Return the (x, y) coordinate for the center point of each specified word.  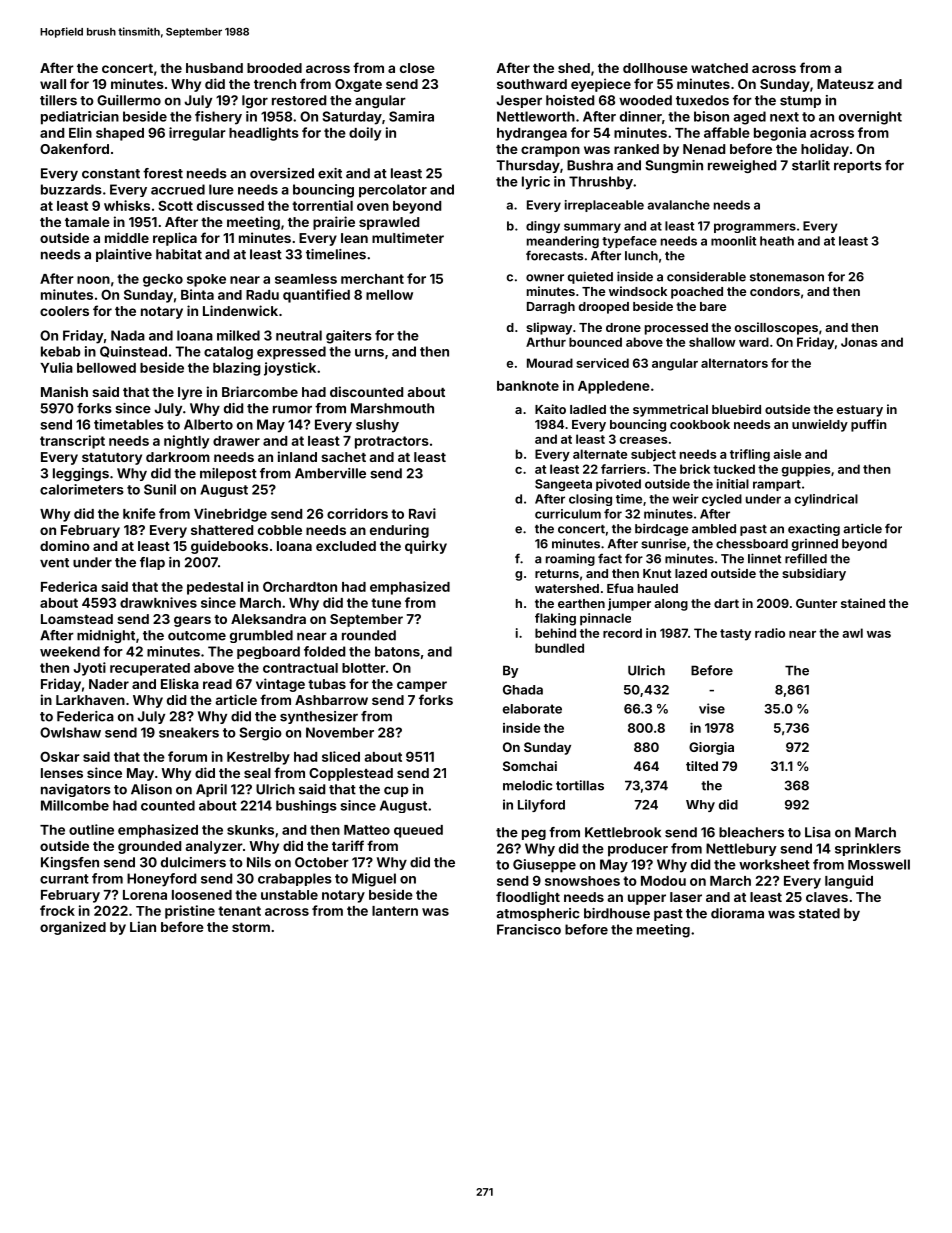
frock (57, 910)
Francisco (529, 929)
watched (719, 68)
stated (819, 913)
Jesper (519, 101)
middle (127, 237)
